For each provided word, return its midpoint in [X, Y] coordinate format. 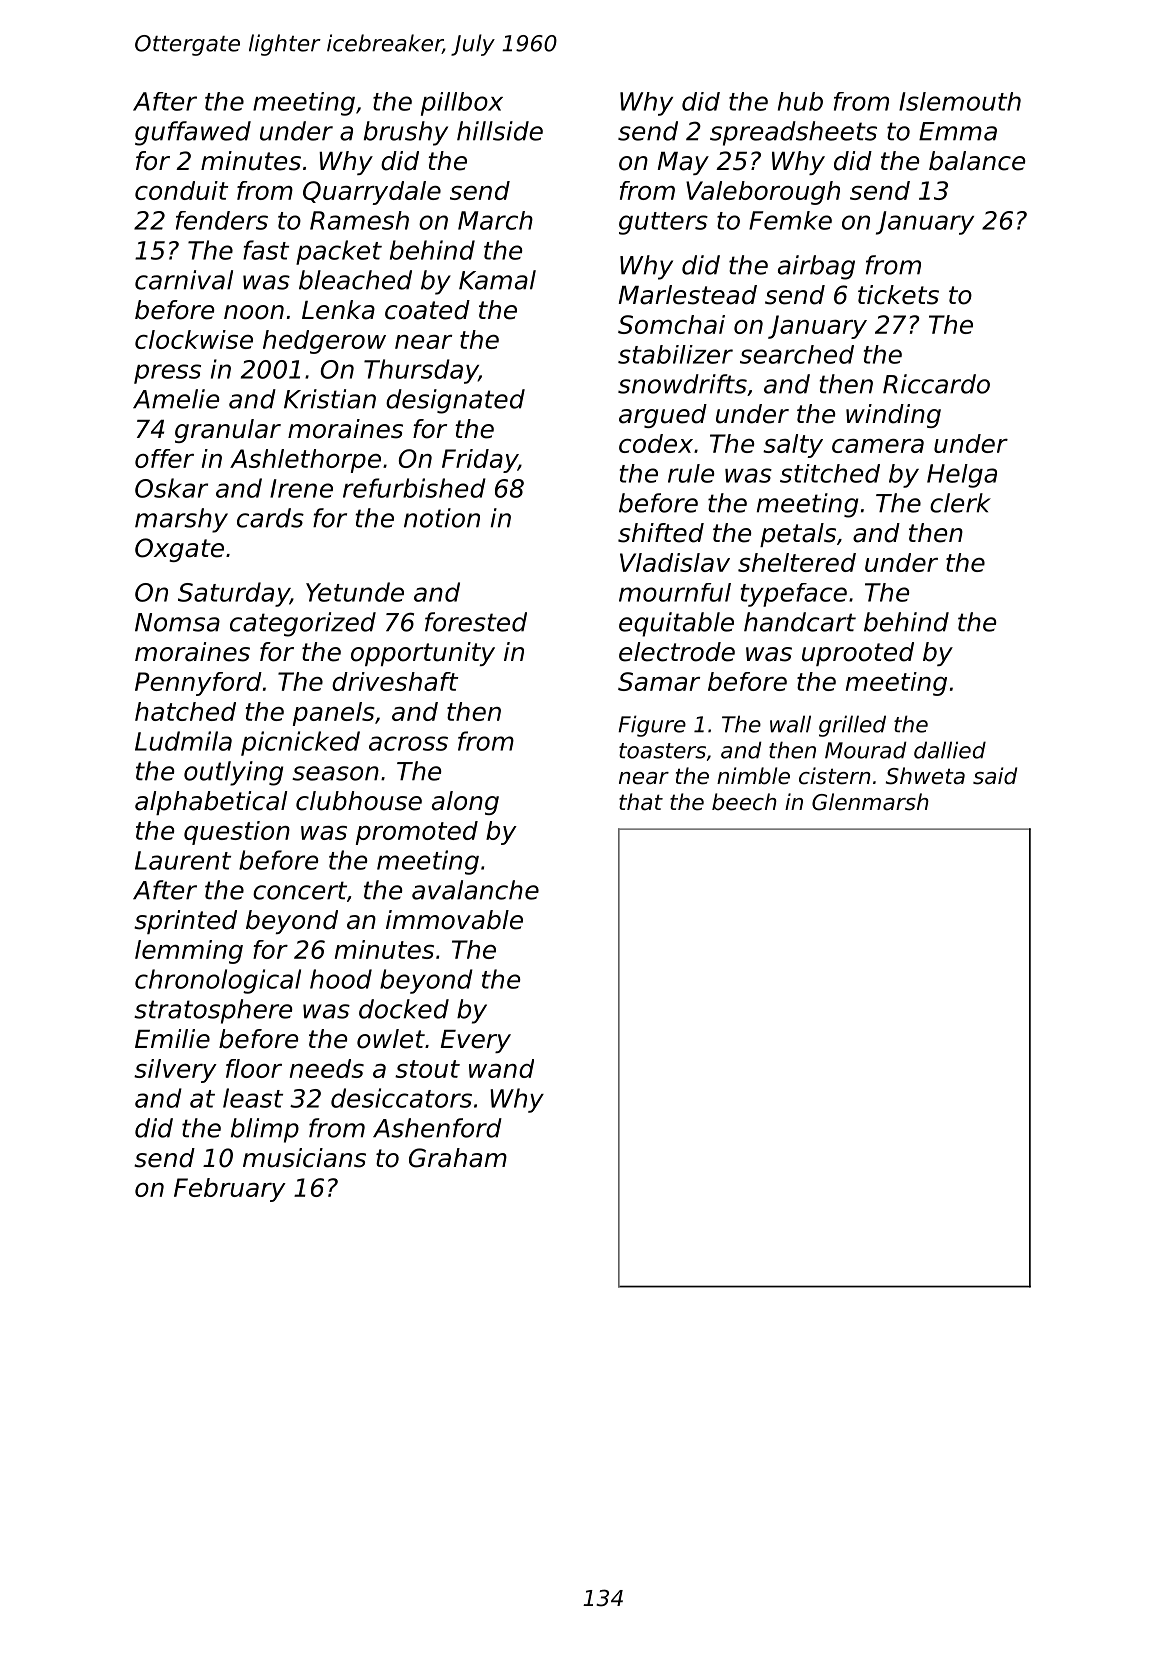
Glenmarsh [870, 802]
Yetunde [355, 592]
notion [442, 518]
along [465, 803]
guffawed [193, 133]
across [408, 743]
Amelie [176, 399]
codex [656, 443]
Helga [962, 476]
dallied [950, 750]
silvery [175, 1071]
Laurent [183, 860]
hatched [185, 711]
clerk [960, 503]
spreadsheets [793, 133]
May [683, 163]
